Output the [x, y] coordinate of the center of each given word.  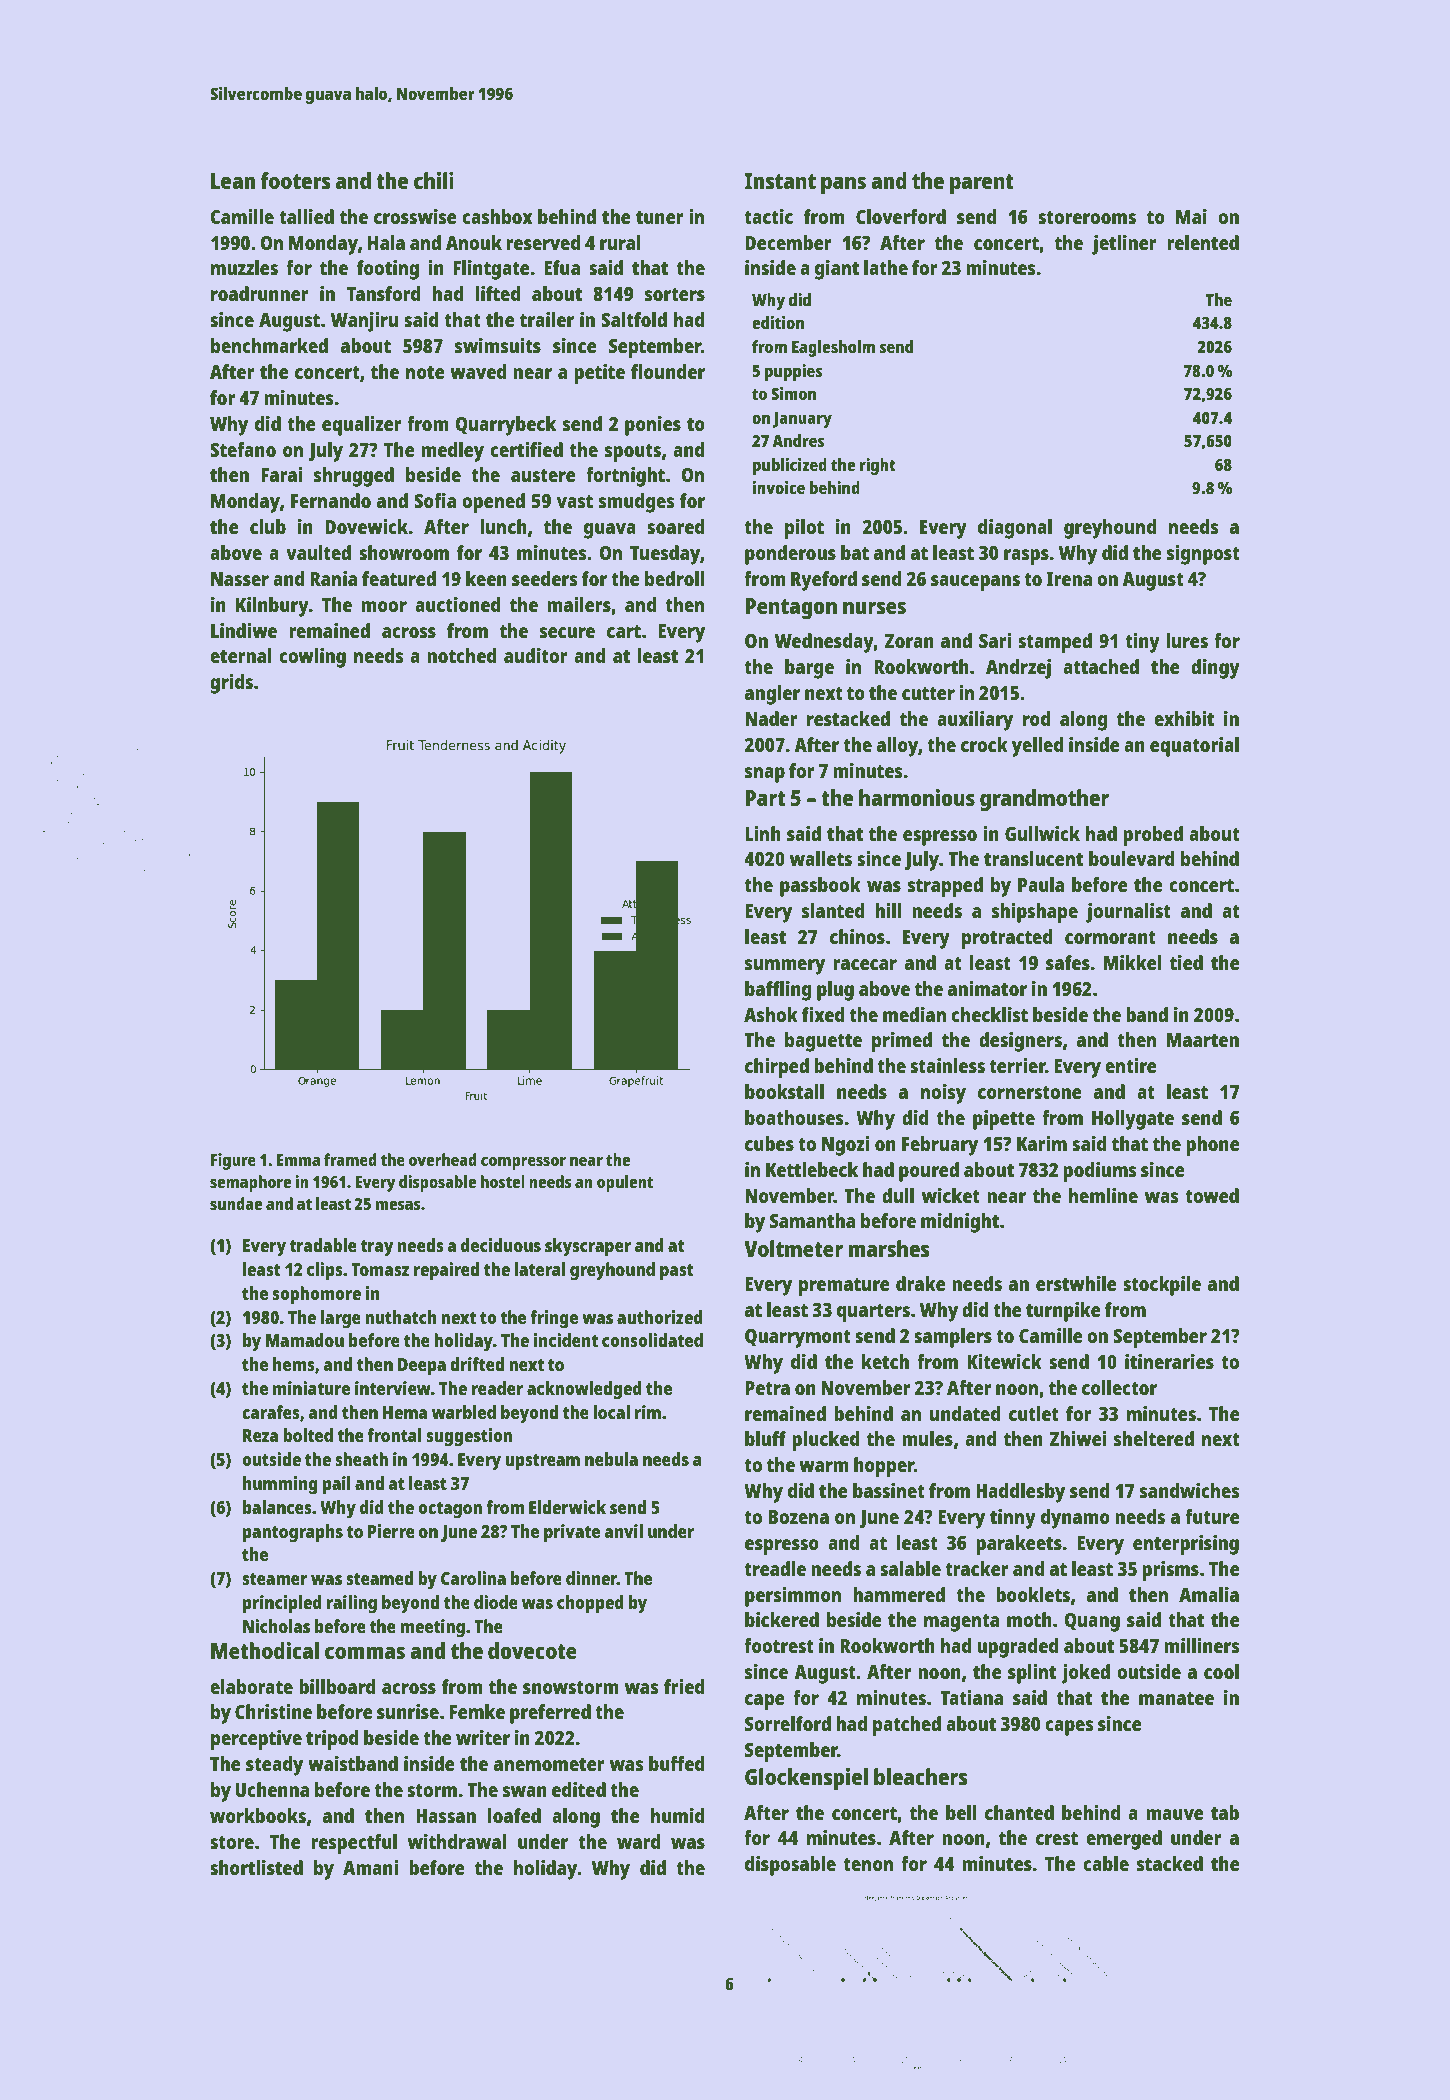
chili [434, 180]
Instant [780, 181]
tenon [868, 1864]
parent [982, 184]
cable [1106, 1863]
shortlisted [256, 1867]
